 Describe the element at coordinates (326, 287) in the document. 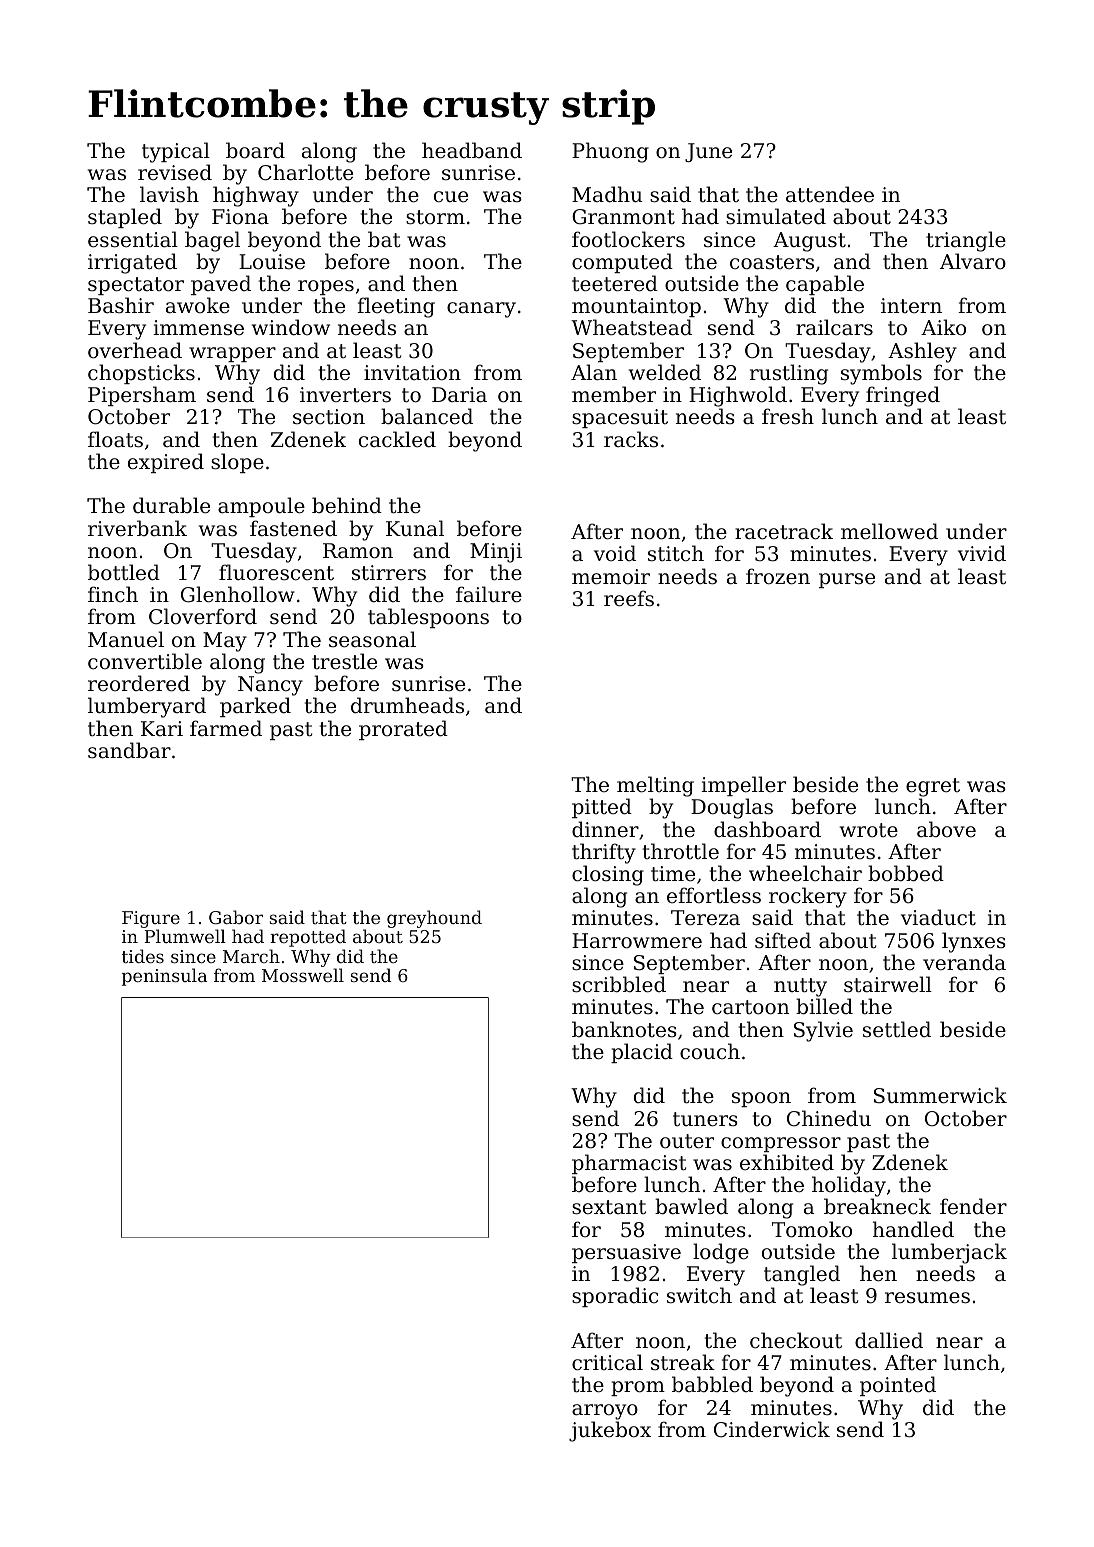

I see `ropes` at that location.
